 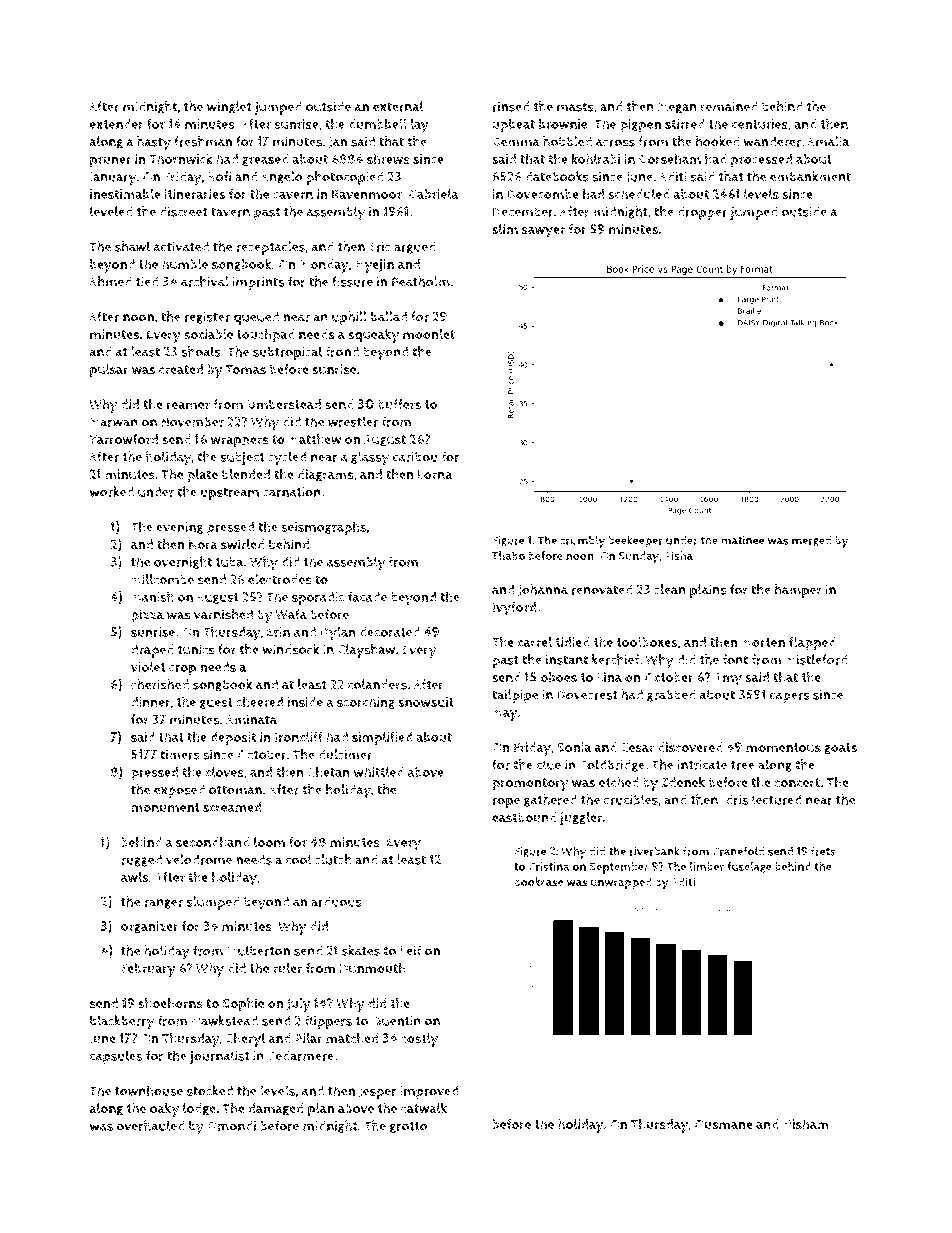 I want to click on tailpipe, so click(x=515, y=696).
